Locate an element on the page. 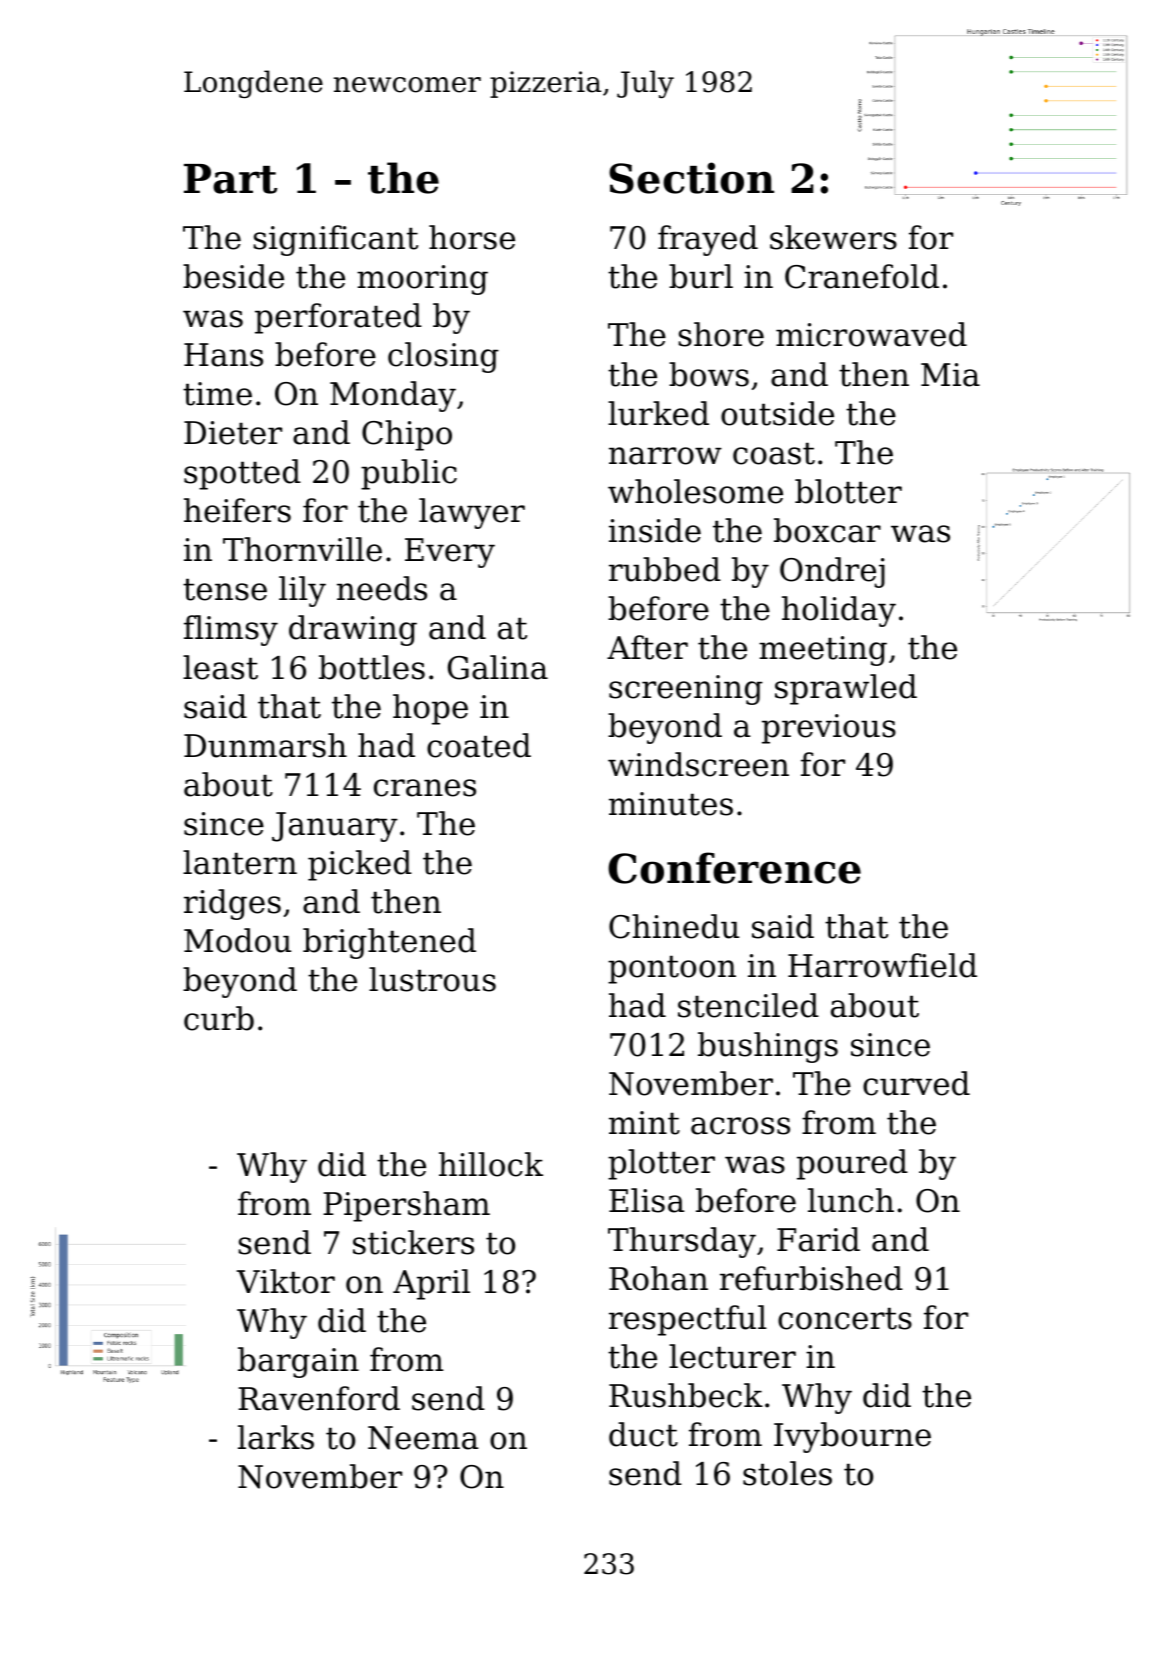  holiday is located at coordinates (839, 611).
